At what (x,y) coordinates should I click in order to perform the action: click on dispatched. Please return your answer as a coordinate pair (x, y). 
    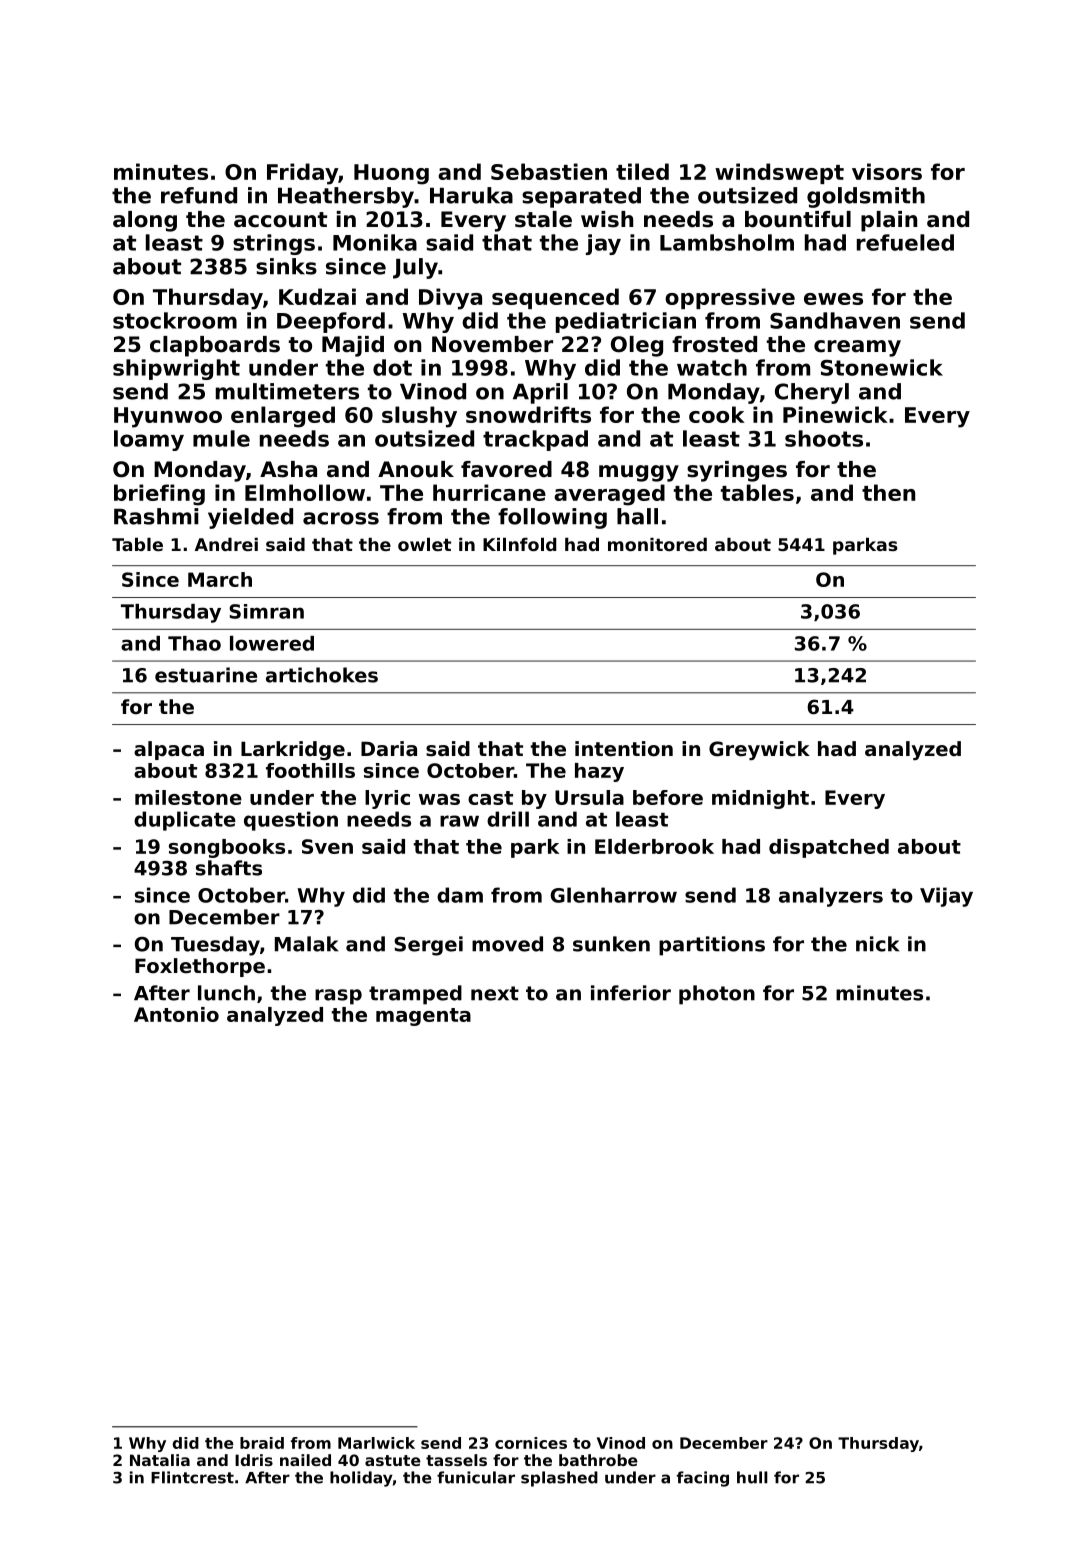
    Looking at the image, I should click on (829, 848).
